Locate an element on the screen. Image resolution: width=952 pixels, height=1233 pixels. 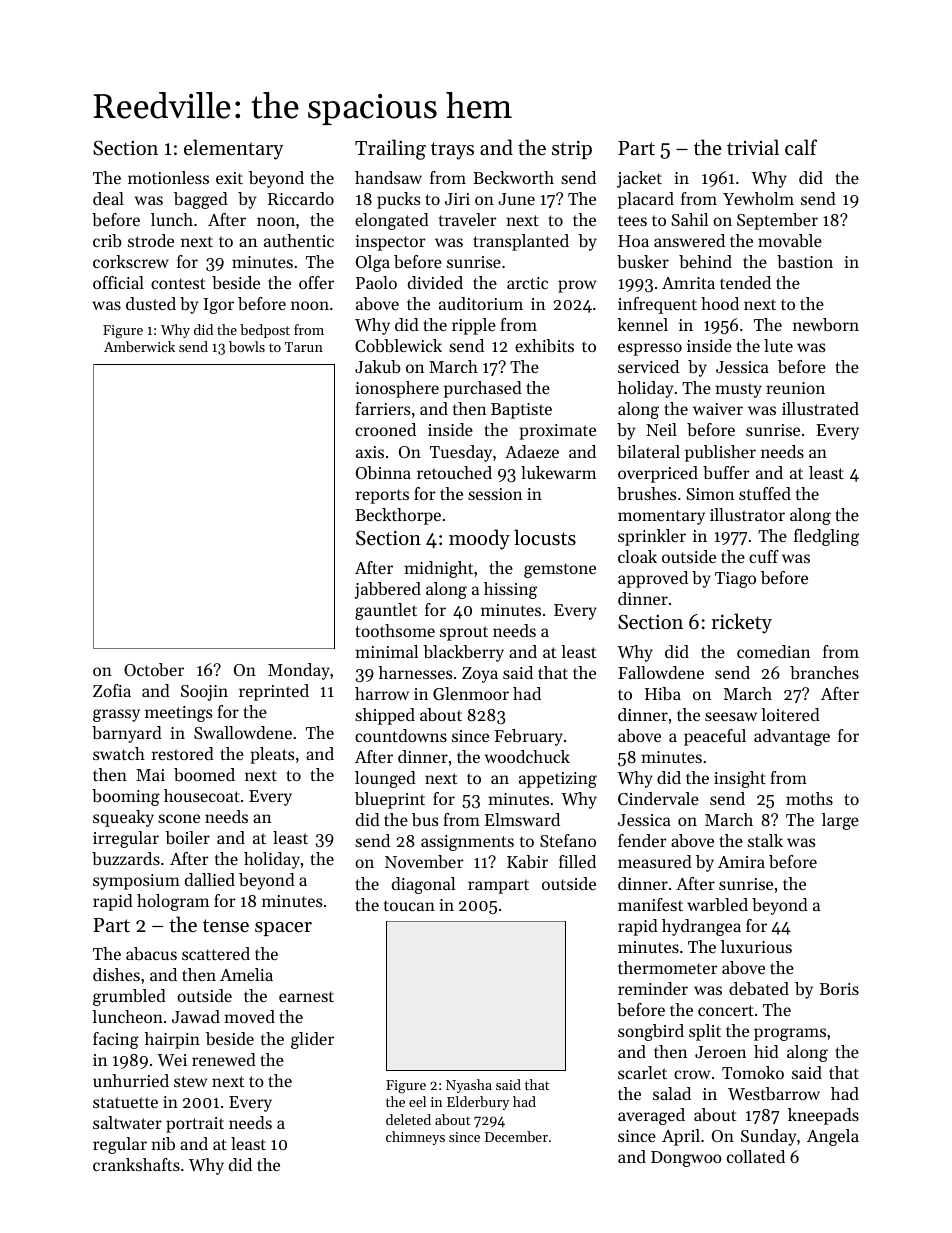
musty is located at coordinates (738, 390).
